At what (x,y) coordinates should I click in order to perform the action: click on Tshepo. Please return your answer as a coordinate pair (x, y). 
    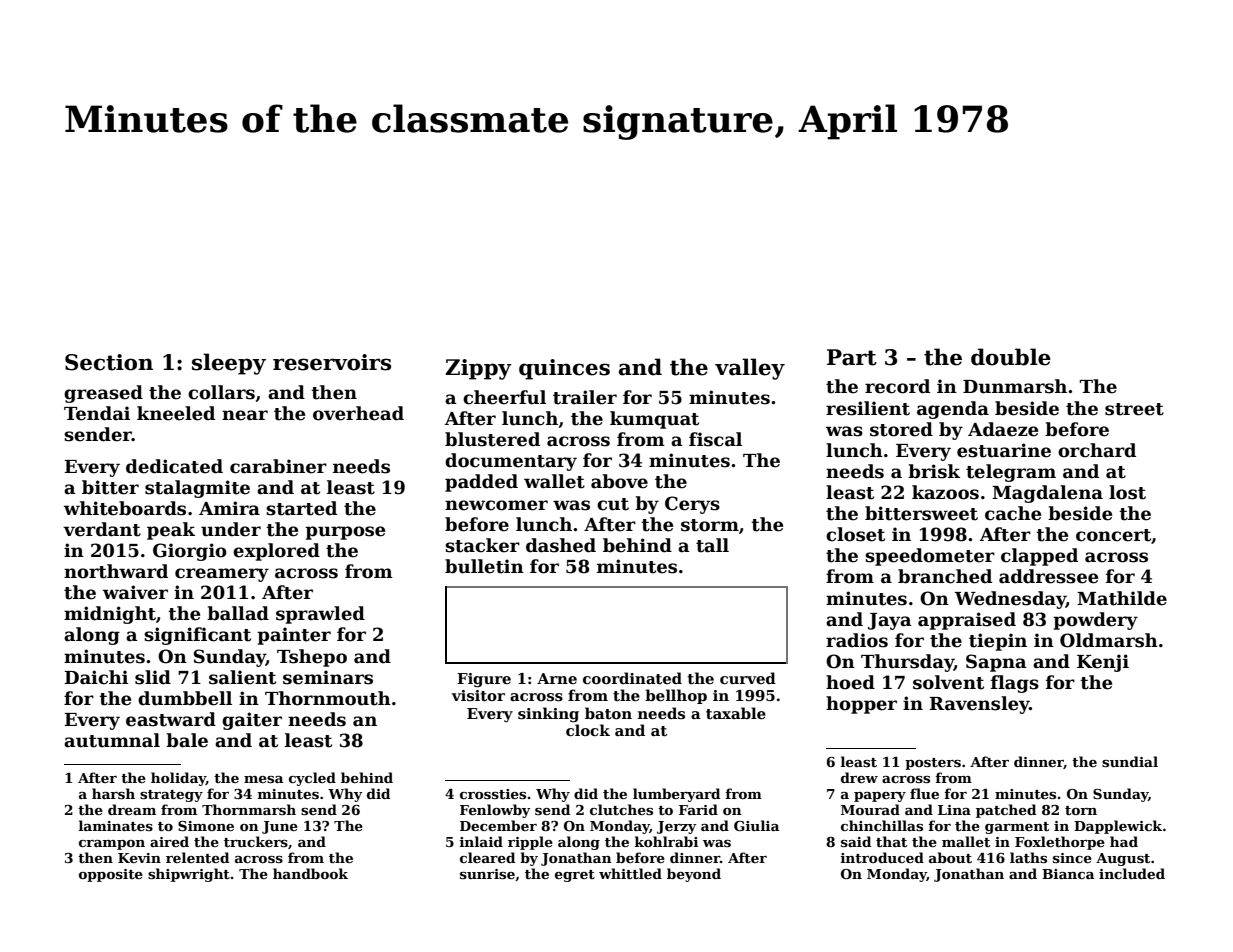
    Looking at the image, I should click on (312, 658).
